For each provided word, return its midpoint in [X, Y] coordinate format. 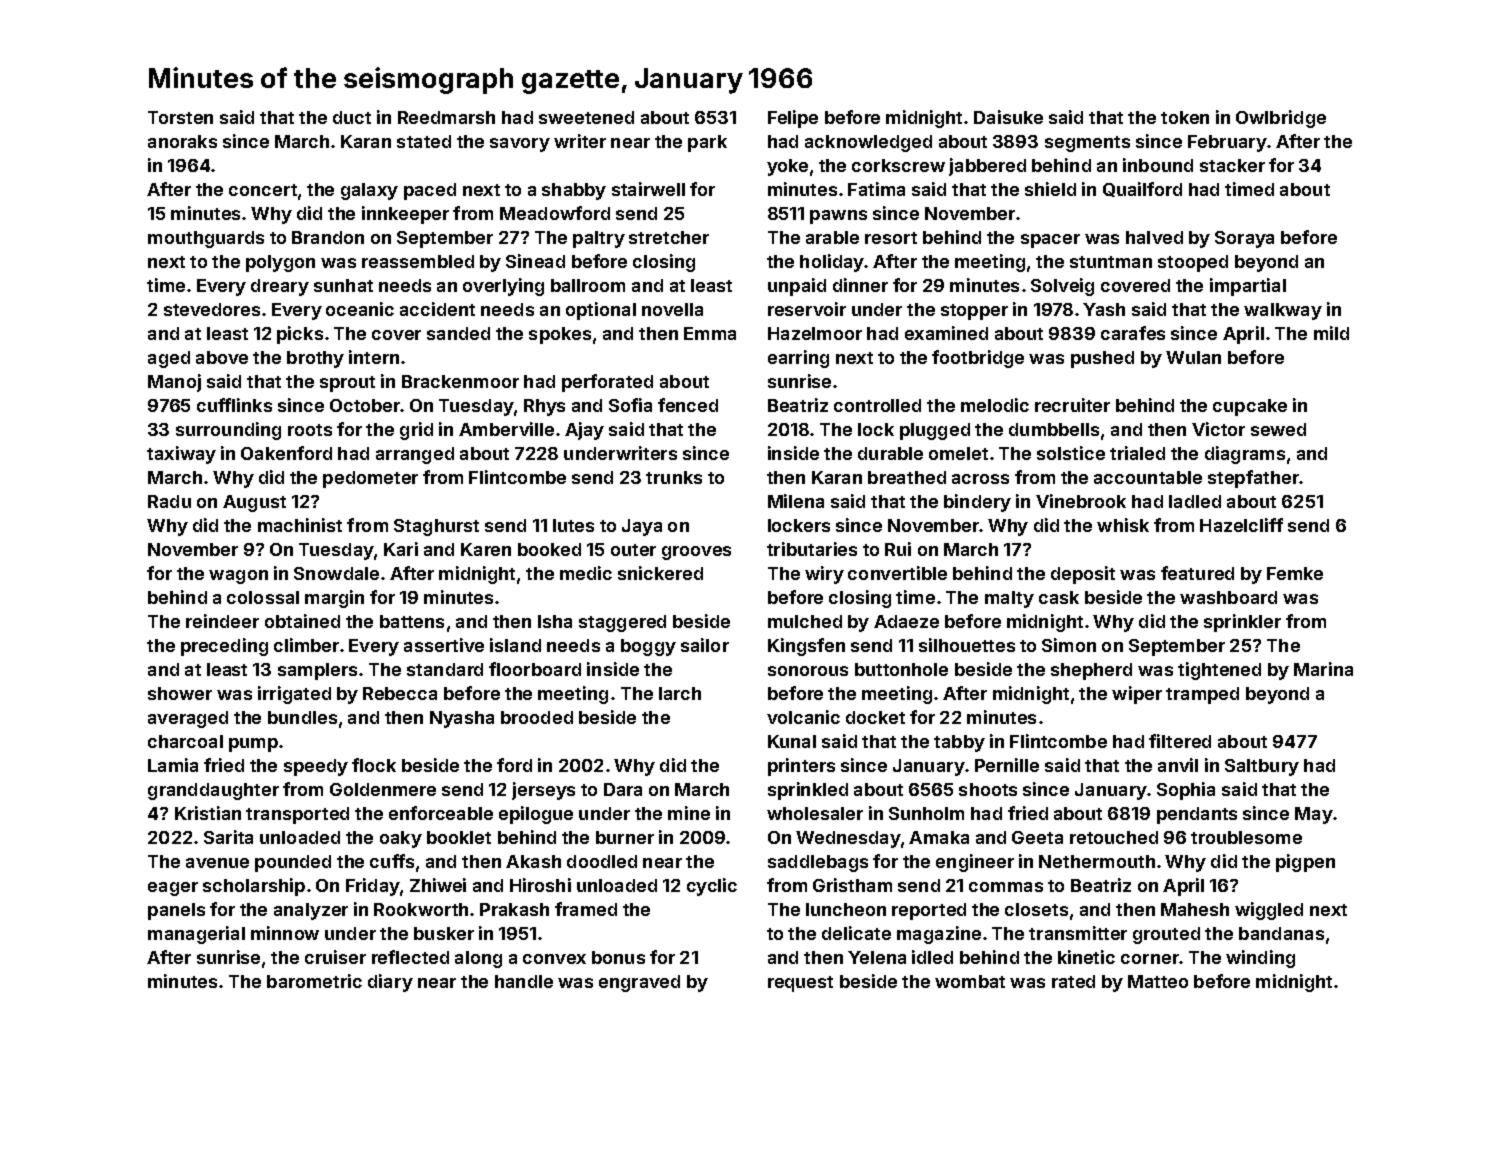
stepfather [1253, 479]
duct [352, 117]
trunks [674, 477]
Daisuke [1008, 117]
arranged [415, 455]
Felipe [793, 119]
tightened [1219, 671]
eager [173, 889]
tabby [959, 743]
